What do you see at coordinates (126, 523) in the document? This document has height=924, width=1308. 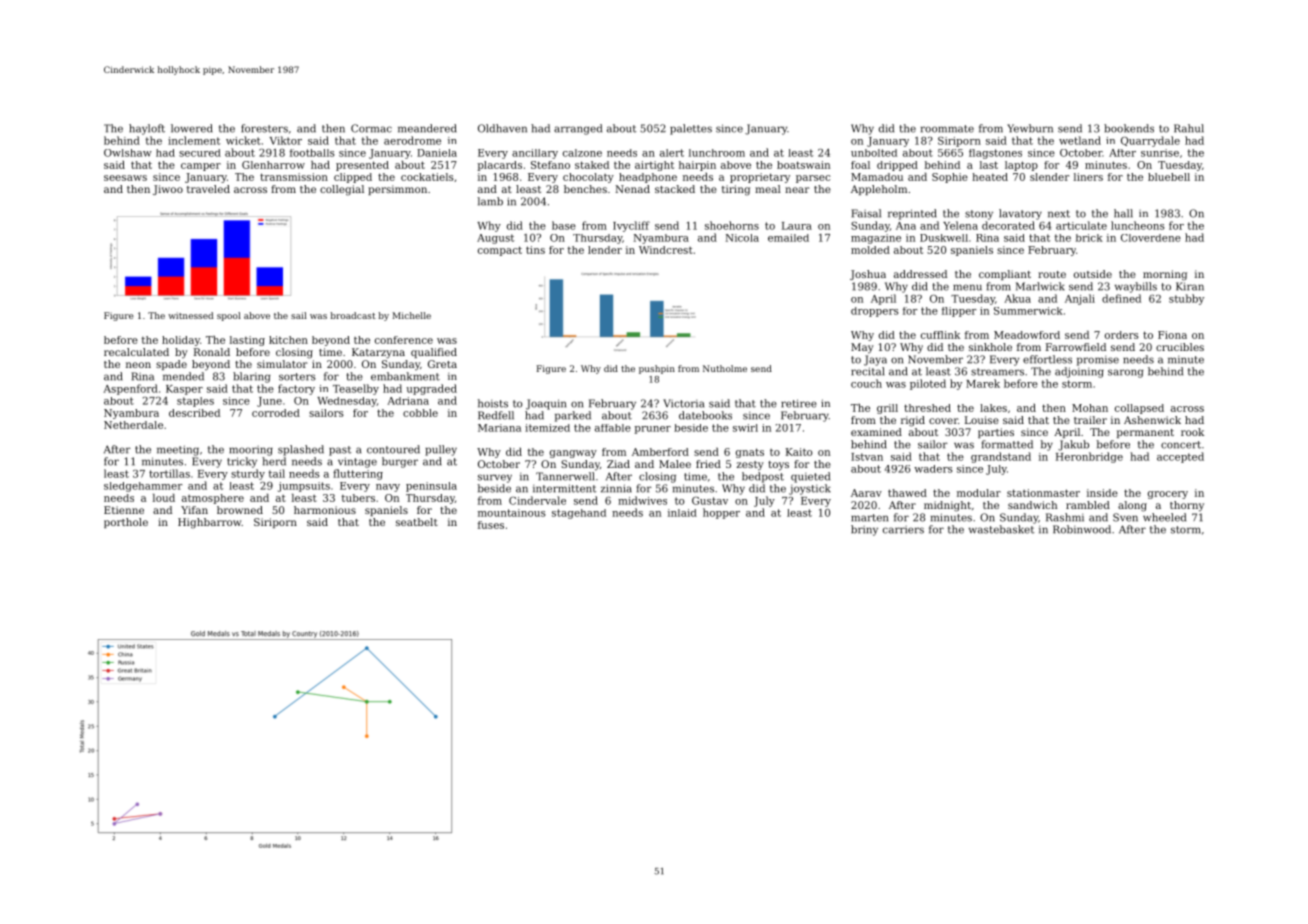 I see `porthole` at bounding box center [126, 523].
